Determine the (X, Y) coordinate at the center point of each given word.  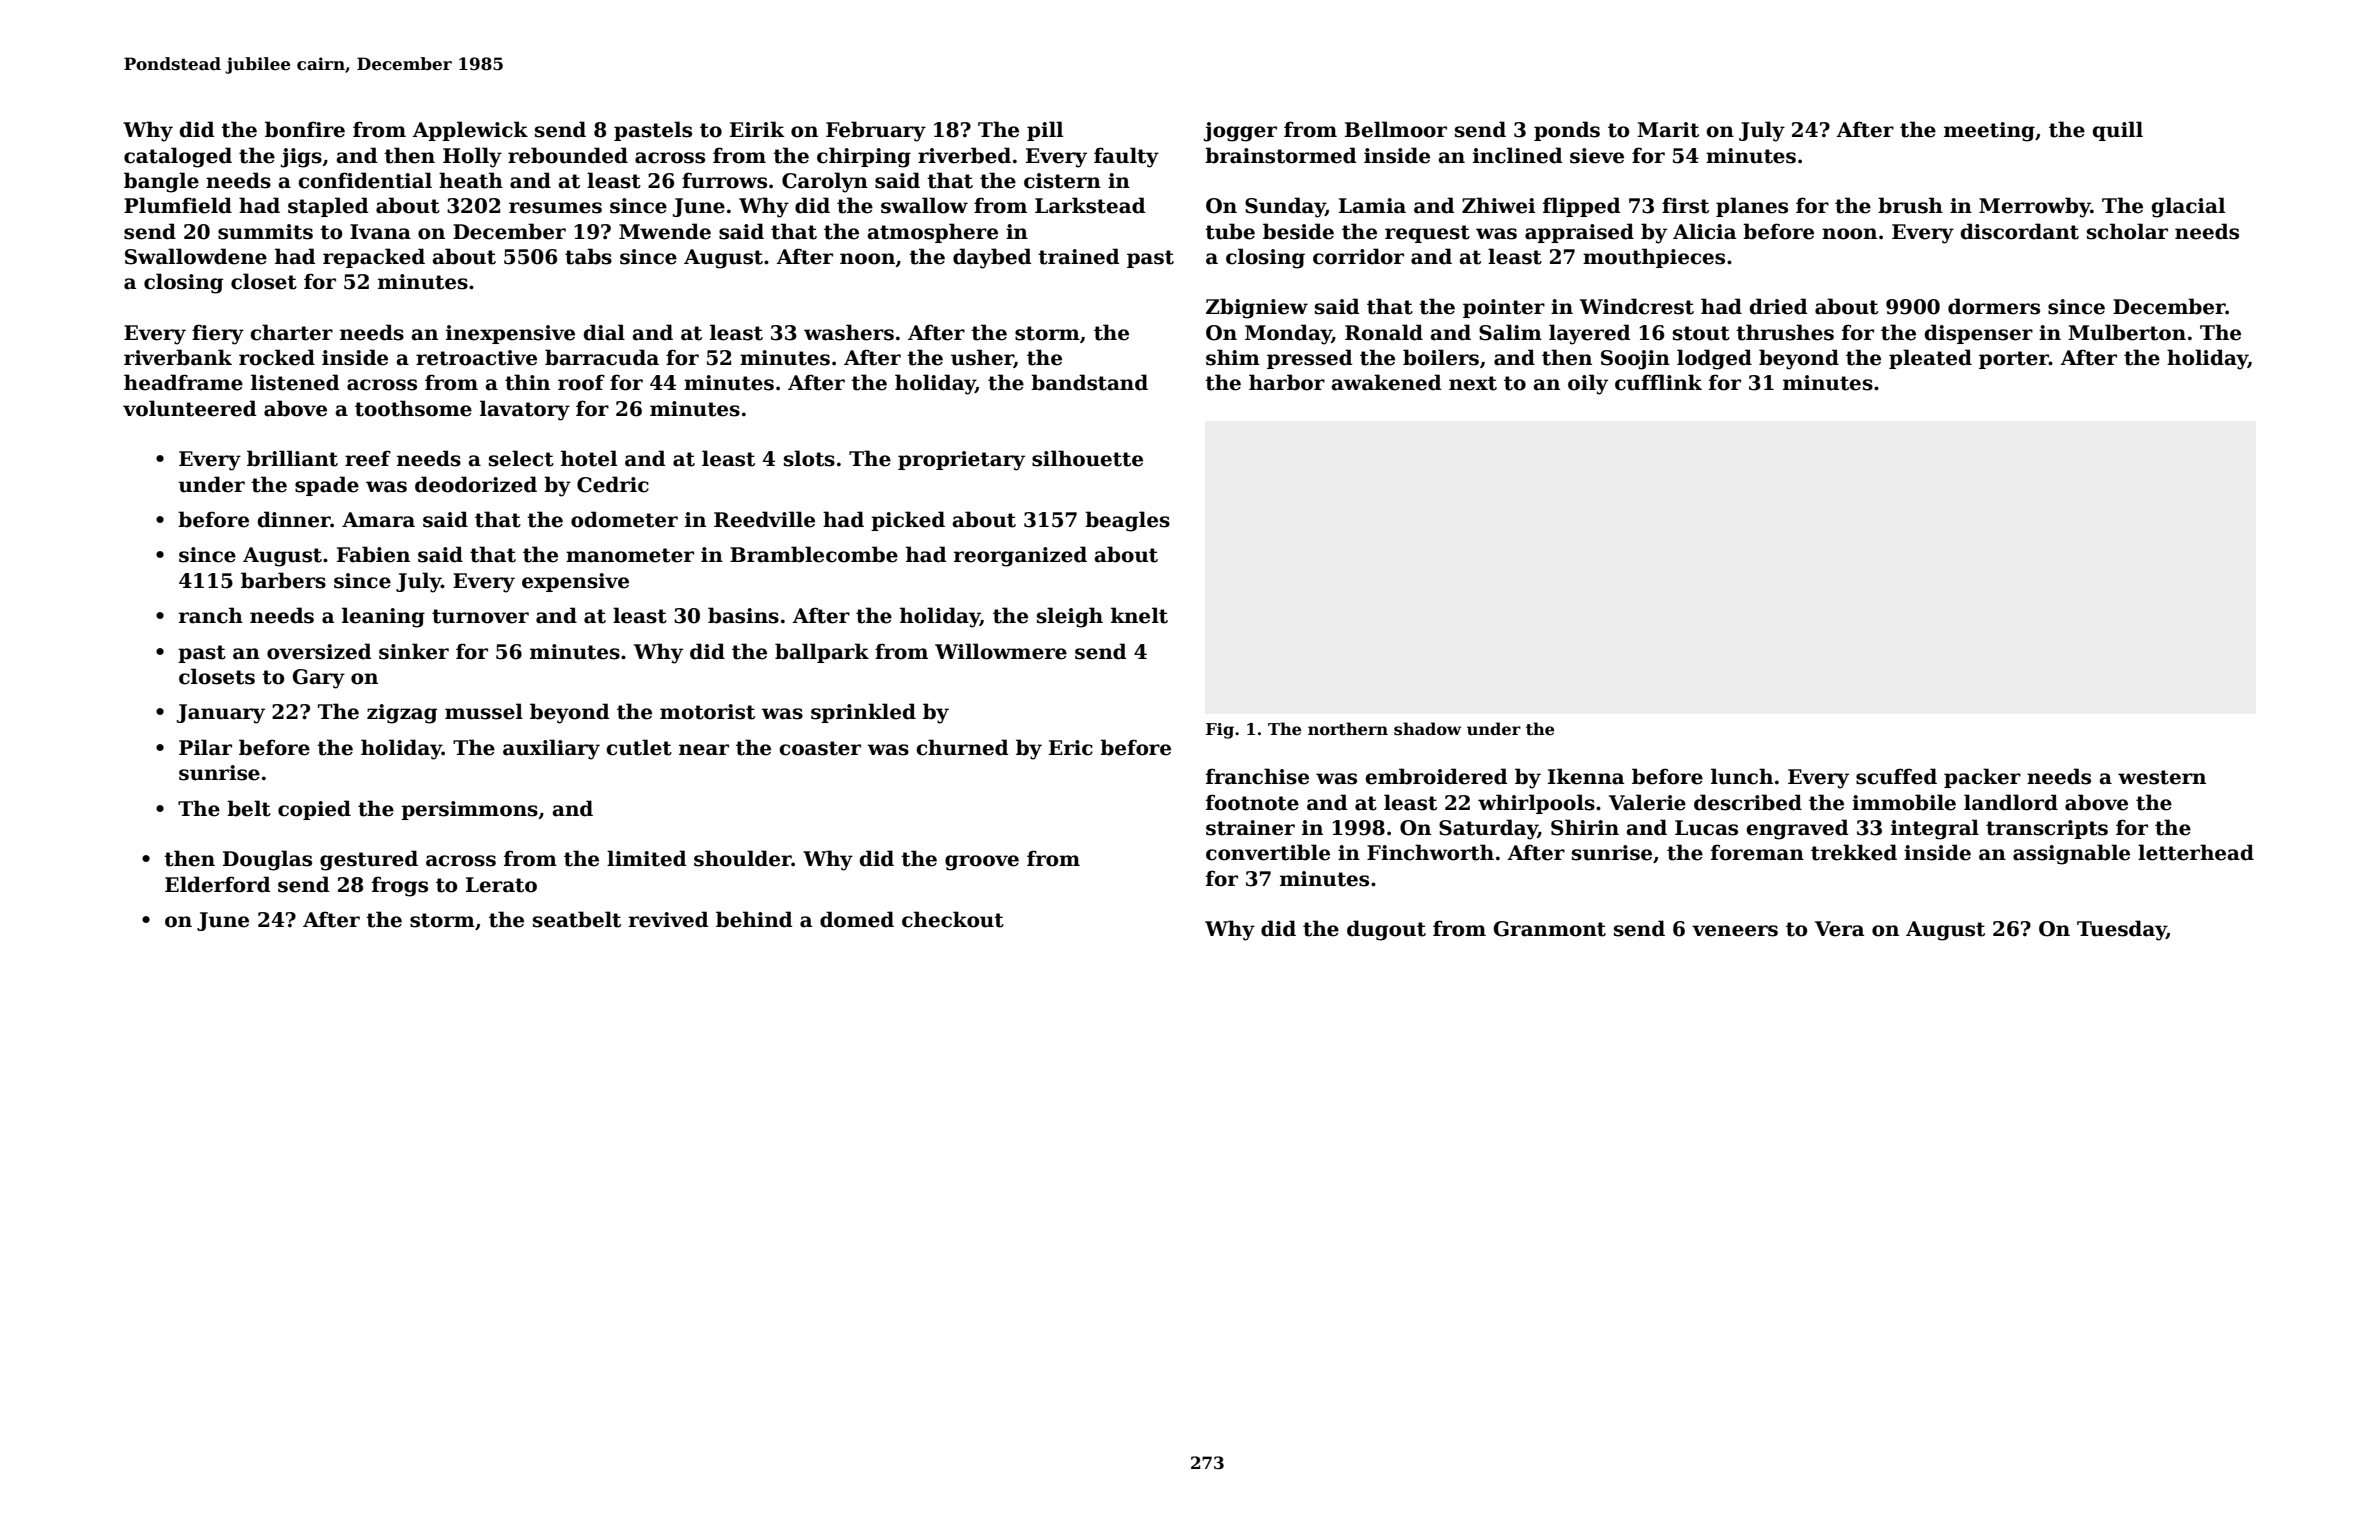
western (2162, 777)
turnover (480, 616)
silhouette (1087, 458)
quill (2117, 131)
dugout (1386, 930)
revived (668, 919)
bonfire (305, 129)
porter (2014, 360)
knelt (1139, 615)
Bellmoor (1396, 129)
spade (327, 486)
